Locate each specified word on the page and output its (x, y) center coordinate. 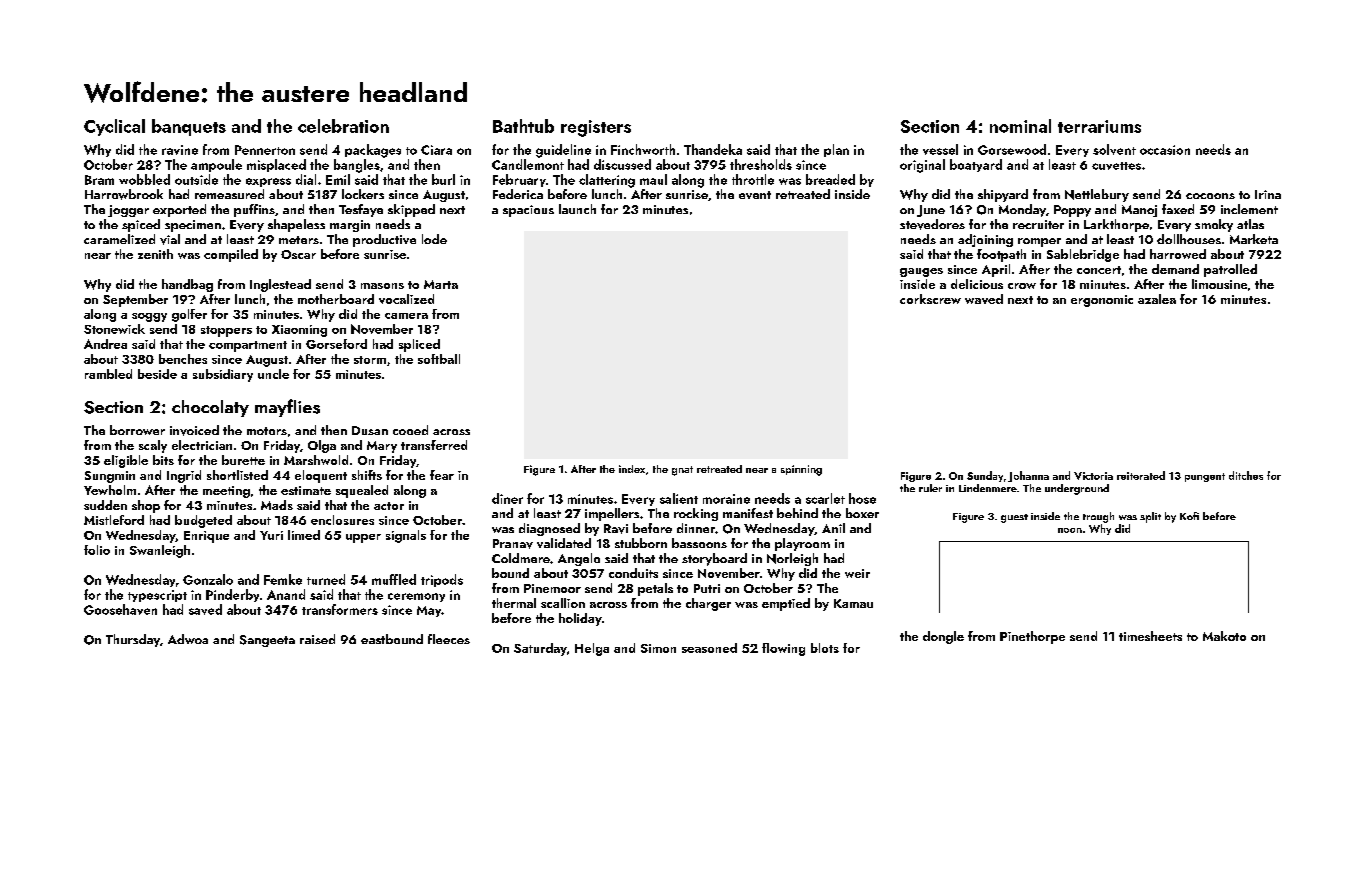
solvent (1114, 149)
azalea (1157, 299)
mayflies (287, 408)
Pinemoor (552, 588)
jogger (128, 211)
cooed (410, 430)
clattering (607, 181)
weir (857, 573)
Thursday (133, 640)
